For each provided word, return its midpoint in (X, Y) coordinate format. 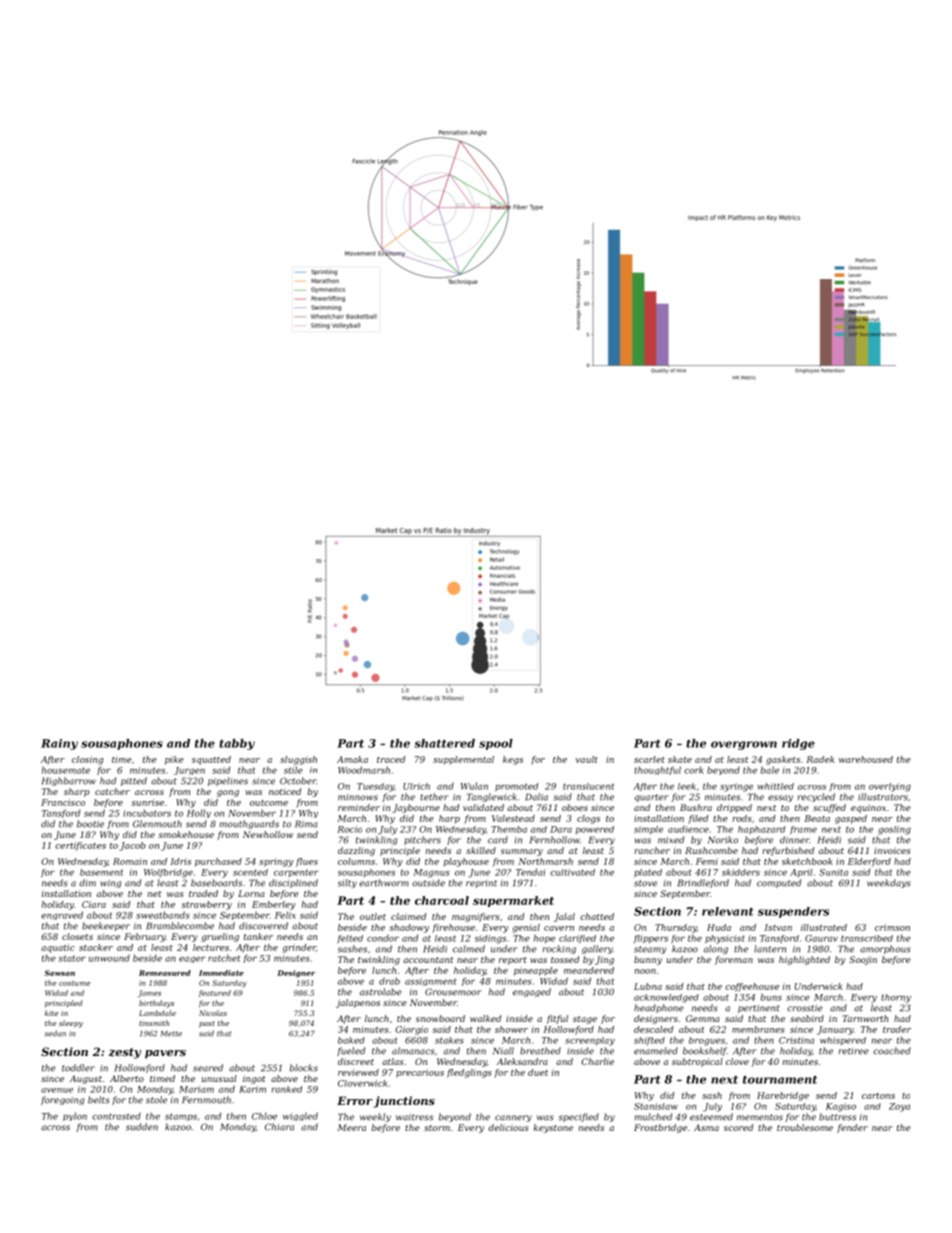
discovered (263, 926)
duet (538, 1072)
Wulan (474, 786)
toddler (78, 1068)
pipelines (228, 781)
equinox (868, 808)
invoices (892, 850)
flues (307, 862)
